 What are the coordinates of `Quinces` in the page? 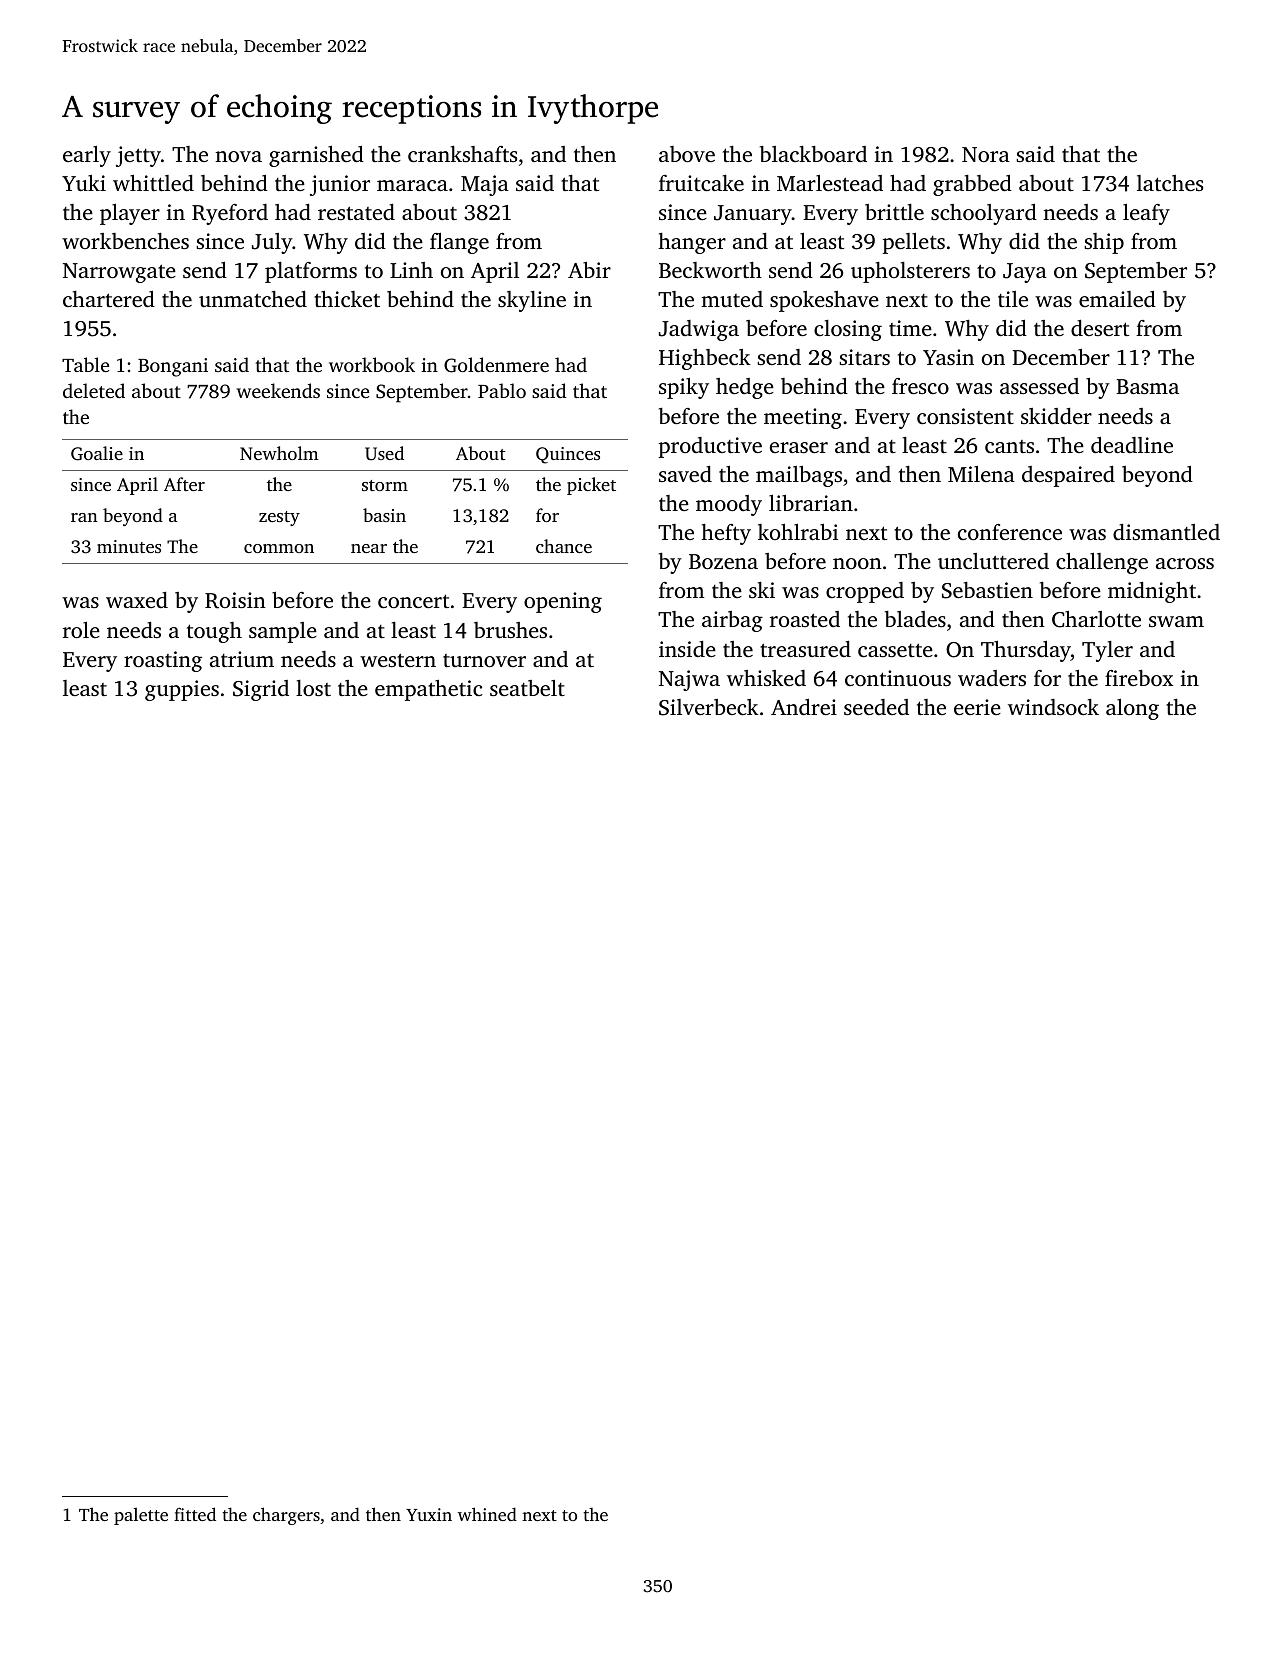 It's located at (568, 455).
